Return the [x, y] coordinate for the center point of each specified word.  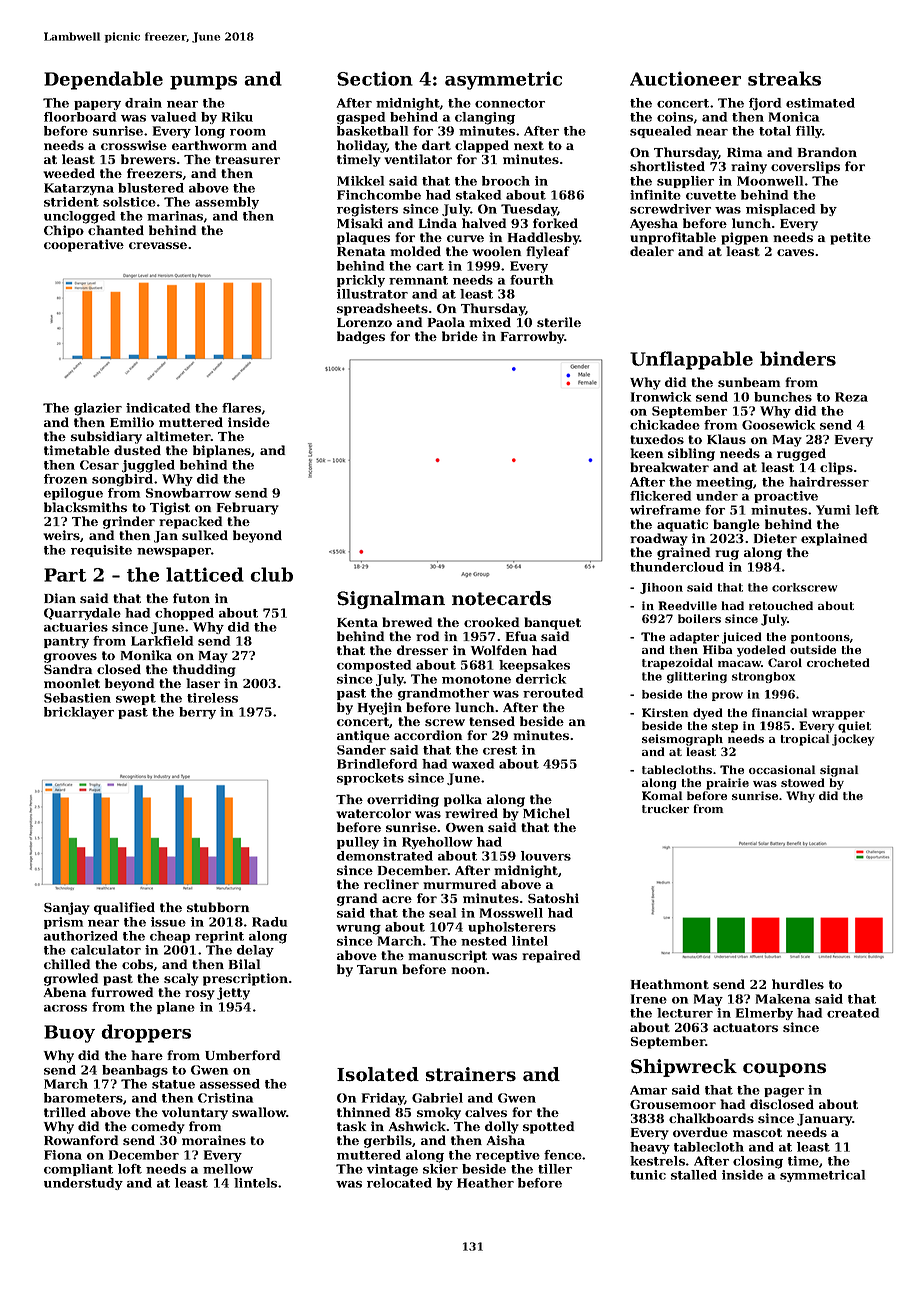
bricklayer [79, 713]
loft [130, 1169]
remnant [418, 280]
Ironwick [661, 397]
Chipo [64, 231]
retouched [781, 605]
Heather [485, 1183]
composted [374, 666]
